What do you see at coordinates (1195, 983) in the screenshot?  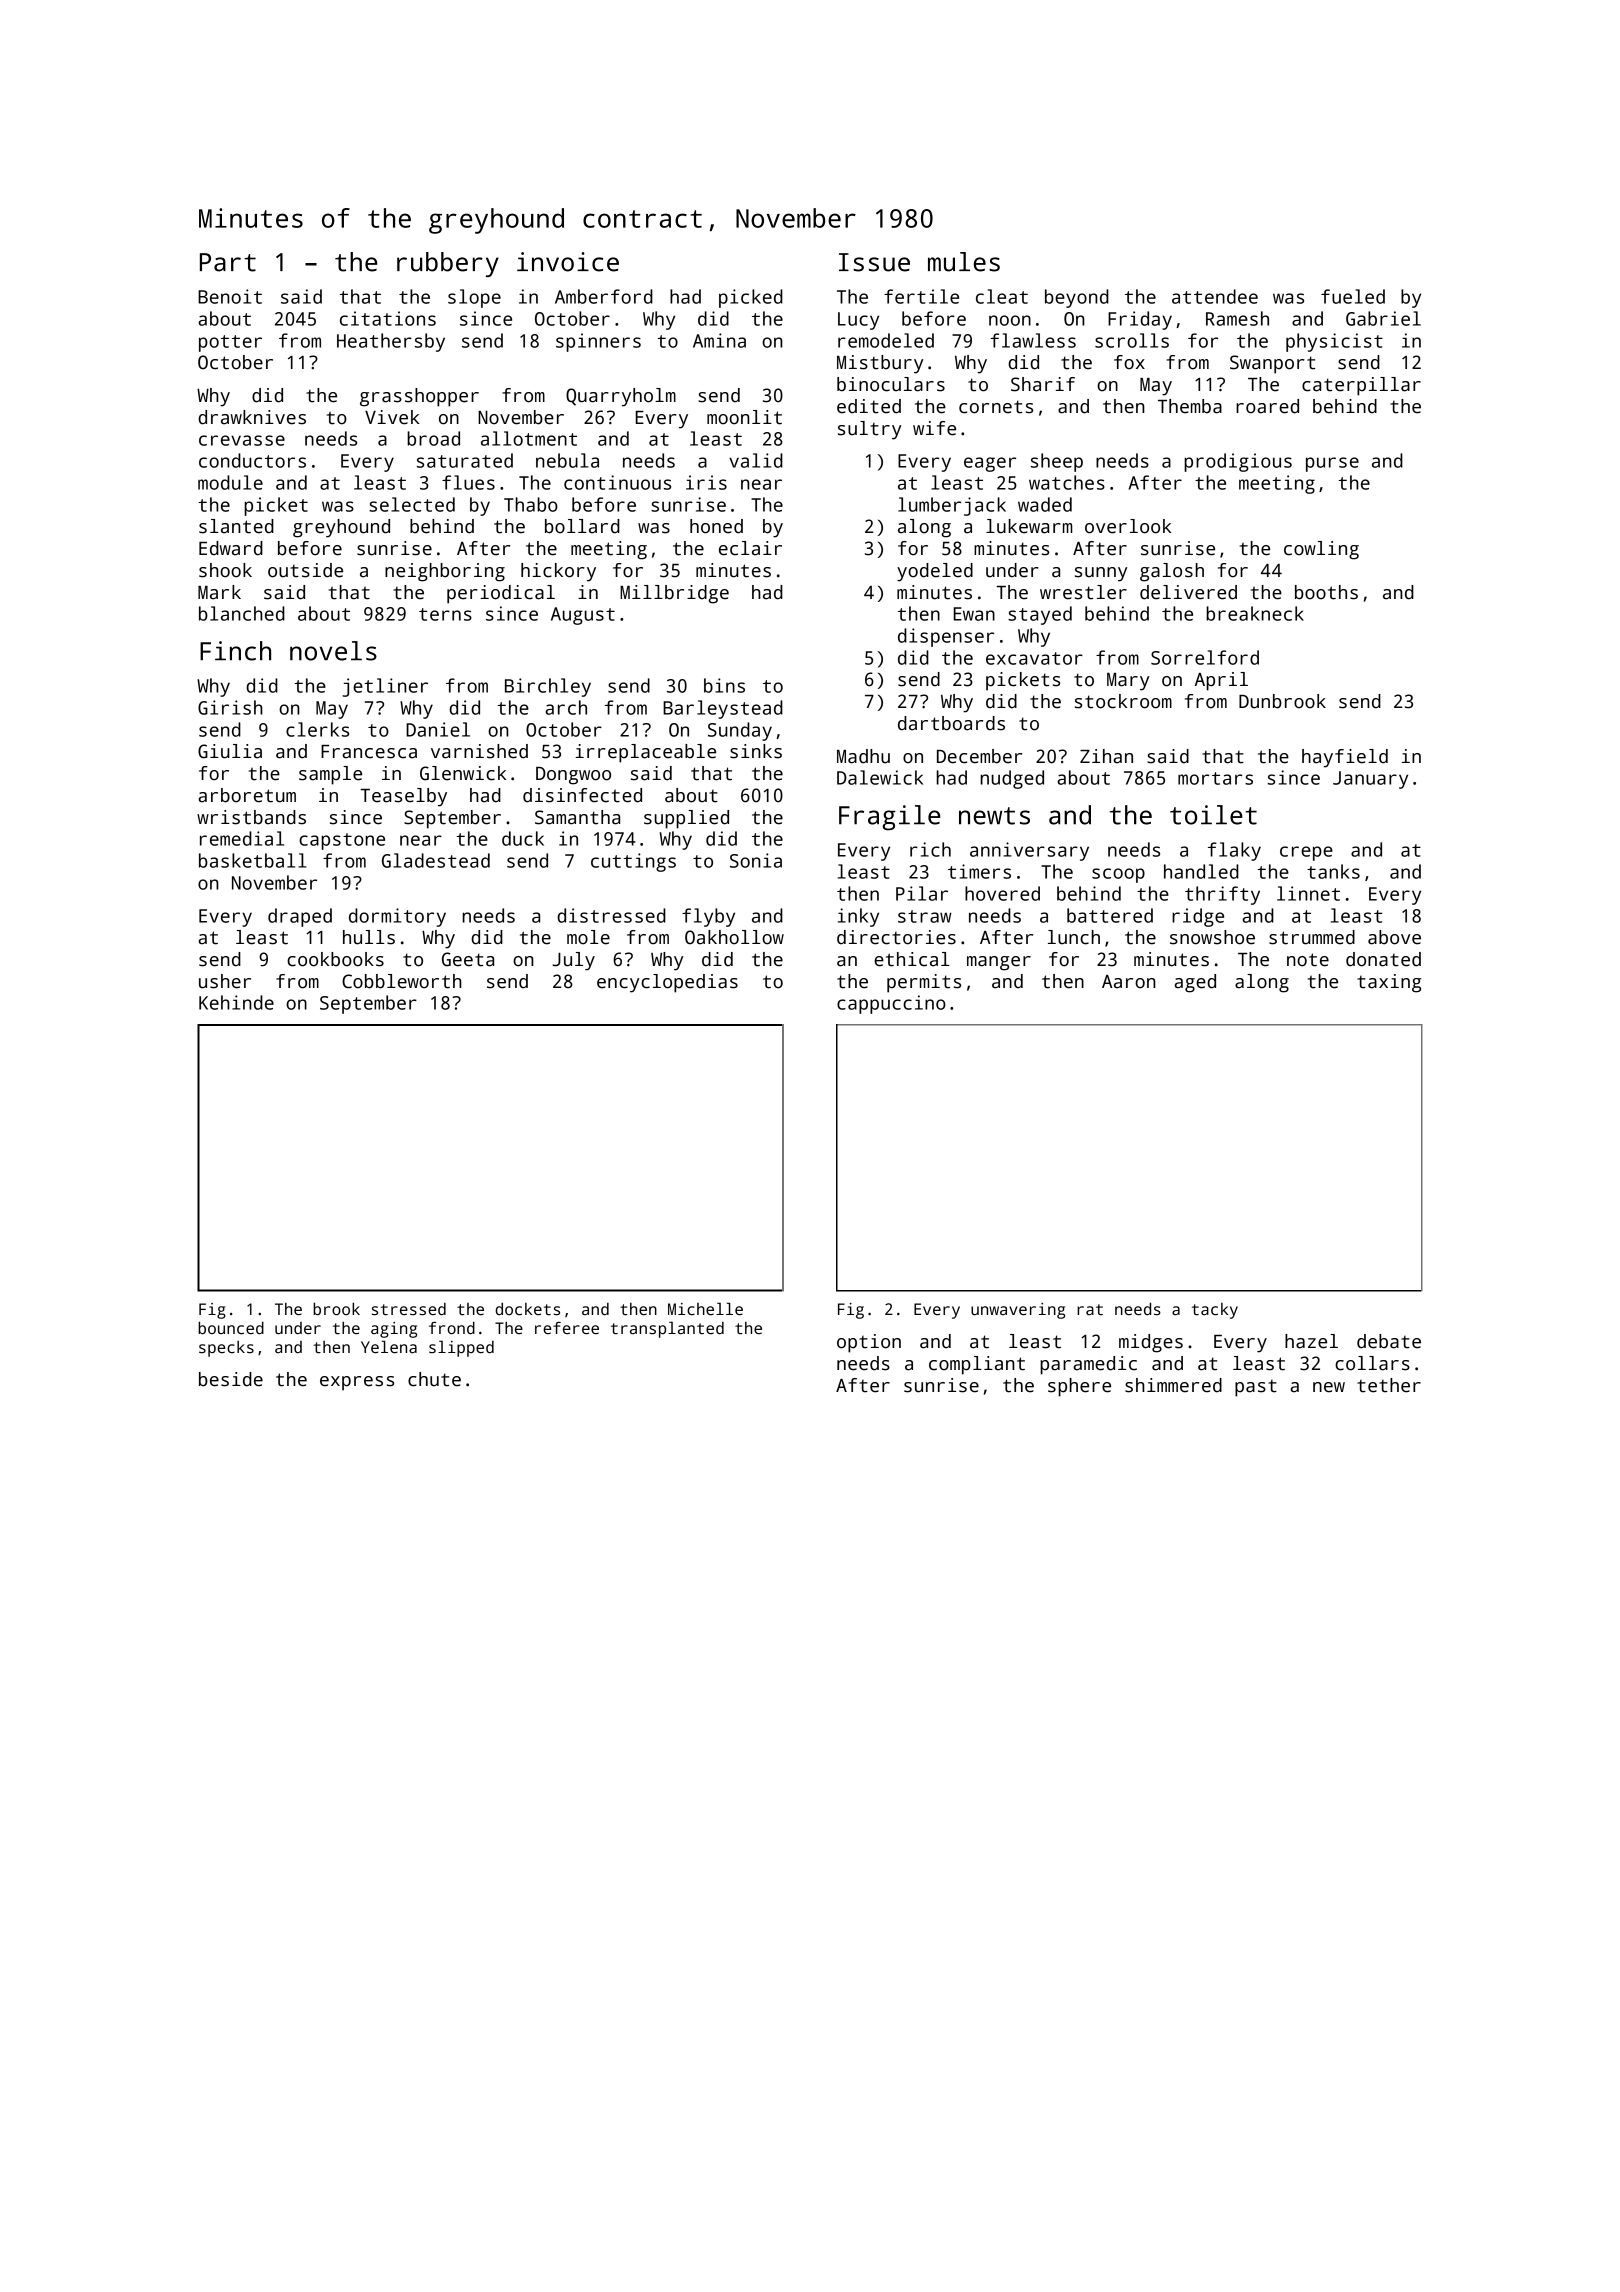 I see `aged` at bounding box center [1195, 983].
